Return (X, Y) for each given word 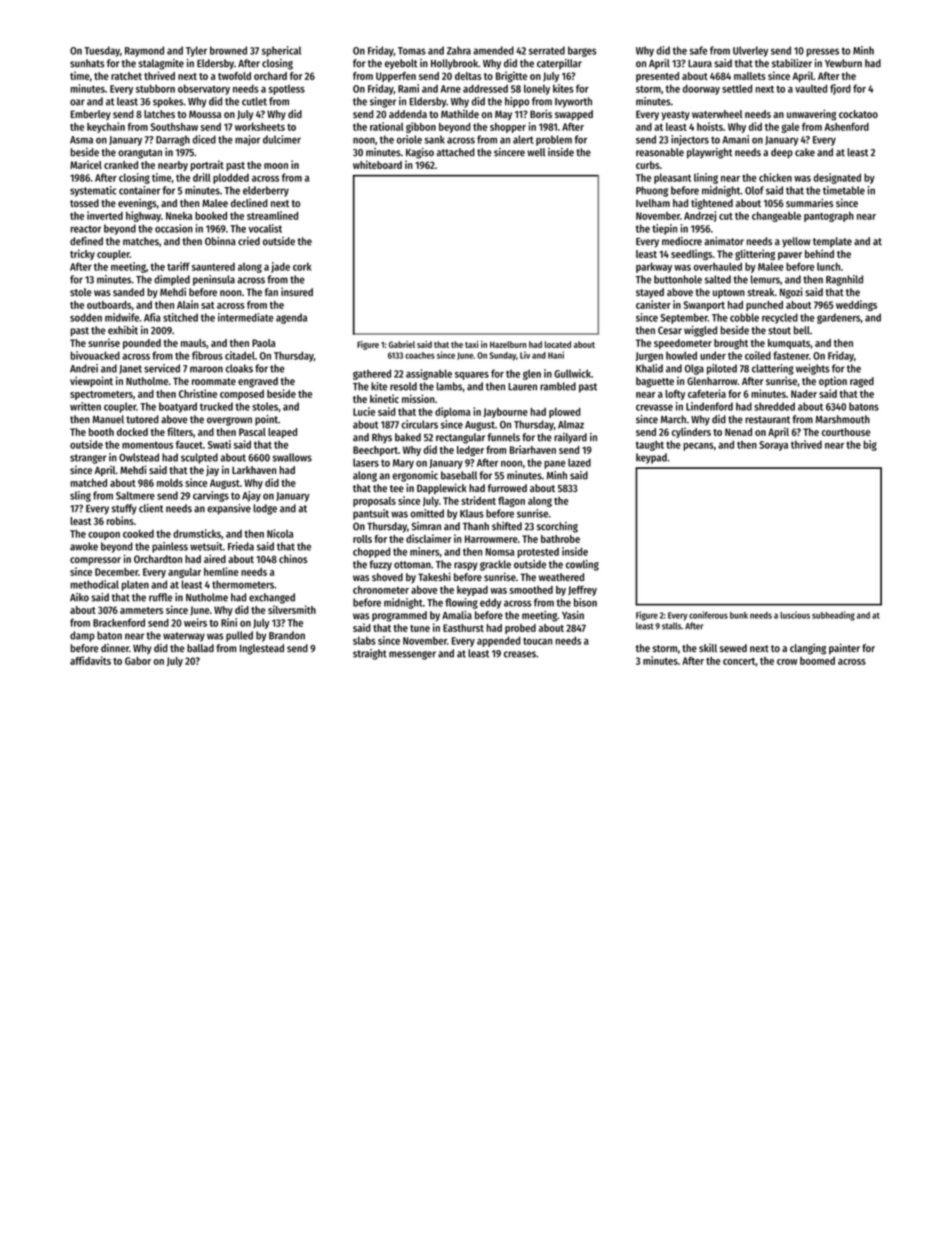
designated (837, 178)
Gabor (138, 661)
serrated (547, 50)
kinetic (384, 398)
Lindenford (709, 406)
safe (698, 50)
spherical (281, 51)
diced (204, 139)
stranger (88, 459)
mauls (193, 343)
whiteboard (377, 164)
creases (520, 654)
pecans (698, 447)
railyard (570, 438)
